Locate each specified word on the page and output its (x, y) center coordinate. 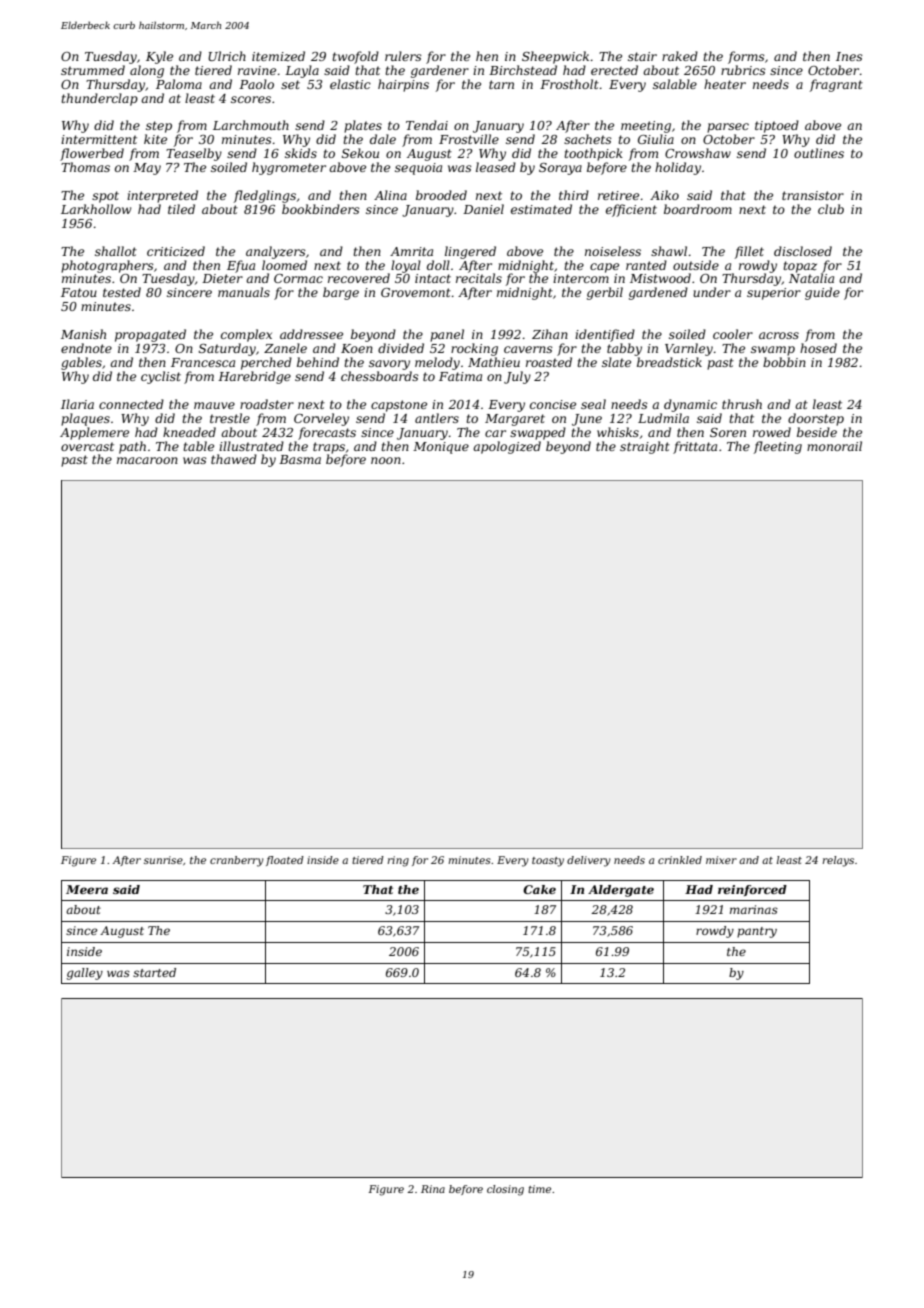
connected (131, 404)
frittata (695, 447)
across (779, 335)
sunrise (163, 860)
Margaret (515, 420)
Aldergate (621, 891)
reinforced (752, 890)
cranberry (237, 861)
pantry (757, 932)
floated (285, 861)
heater (725, 84)
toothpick (594, 154)
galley (85, 974)
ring (398, 861)
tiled (181, 209)
